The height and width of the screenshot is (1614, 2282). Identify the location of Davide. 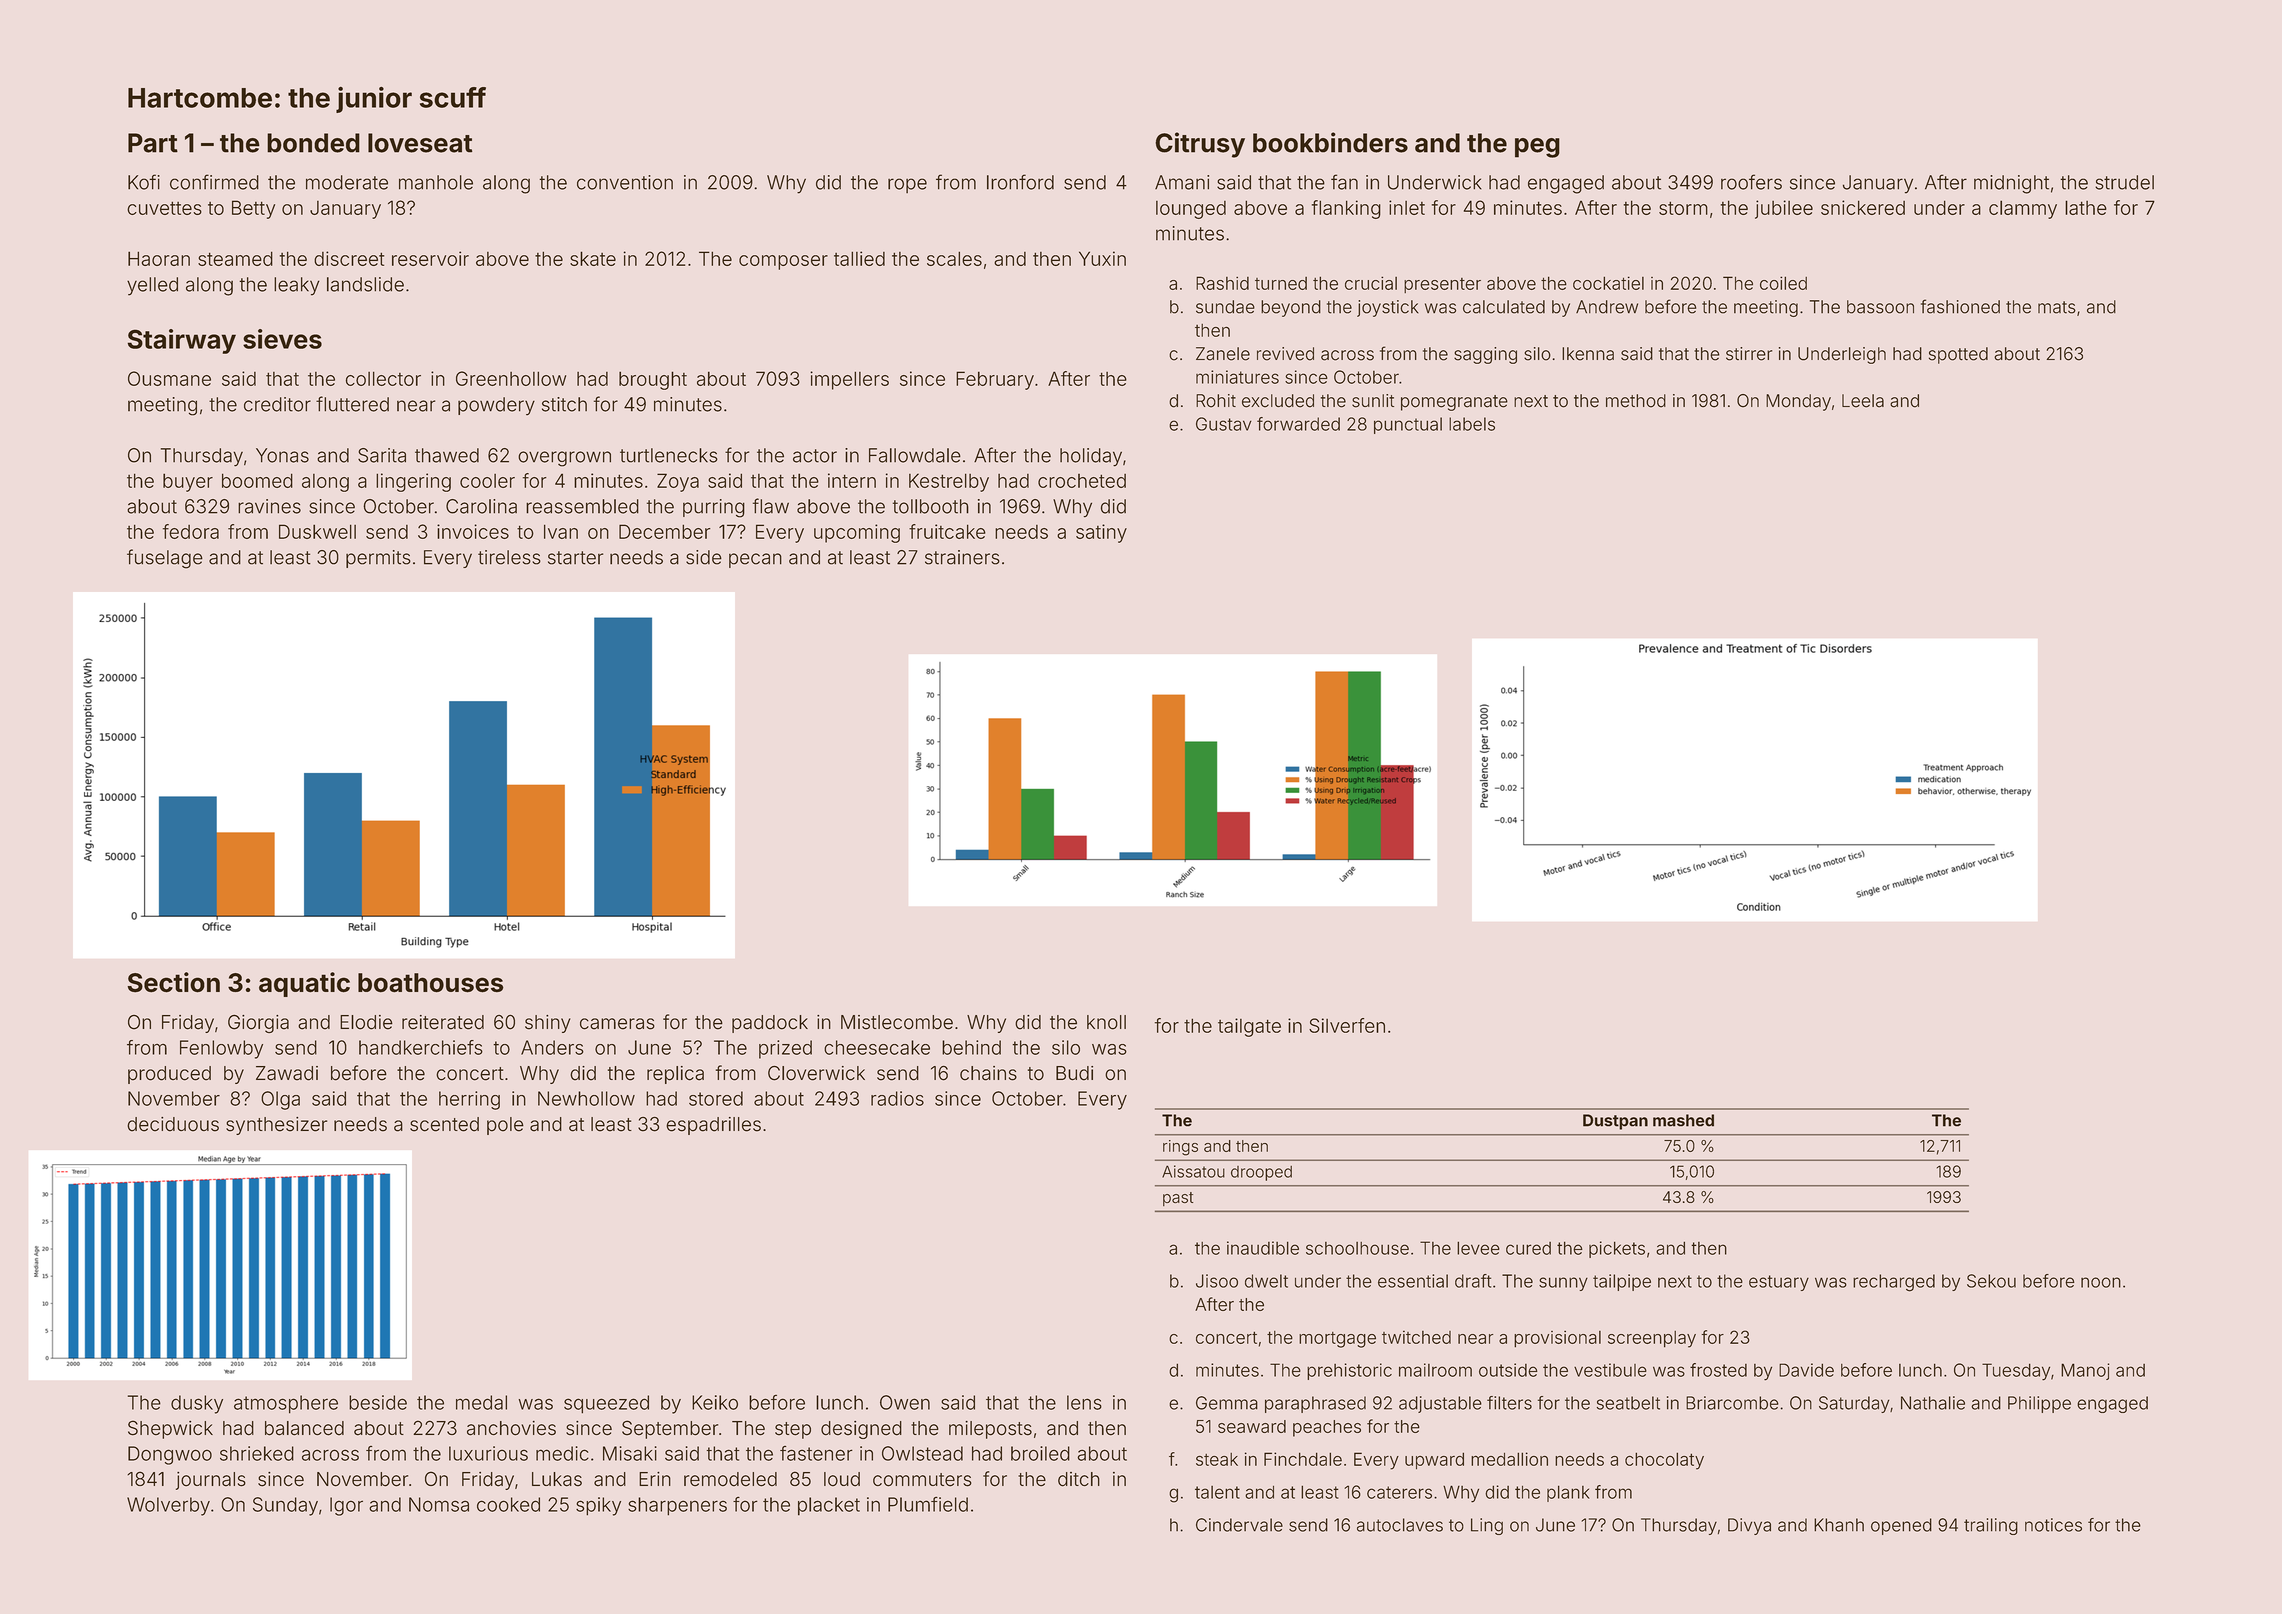
(1806, 1370).
